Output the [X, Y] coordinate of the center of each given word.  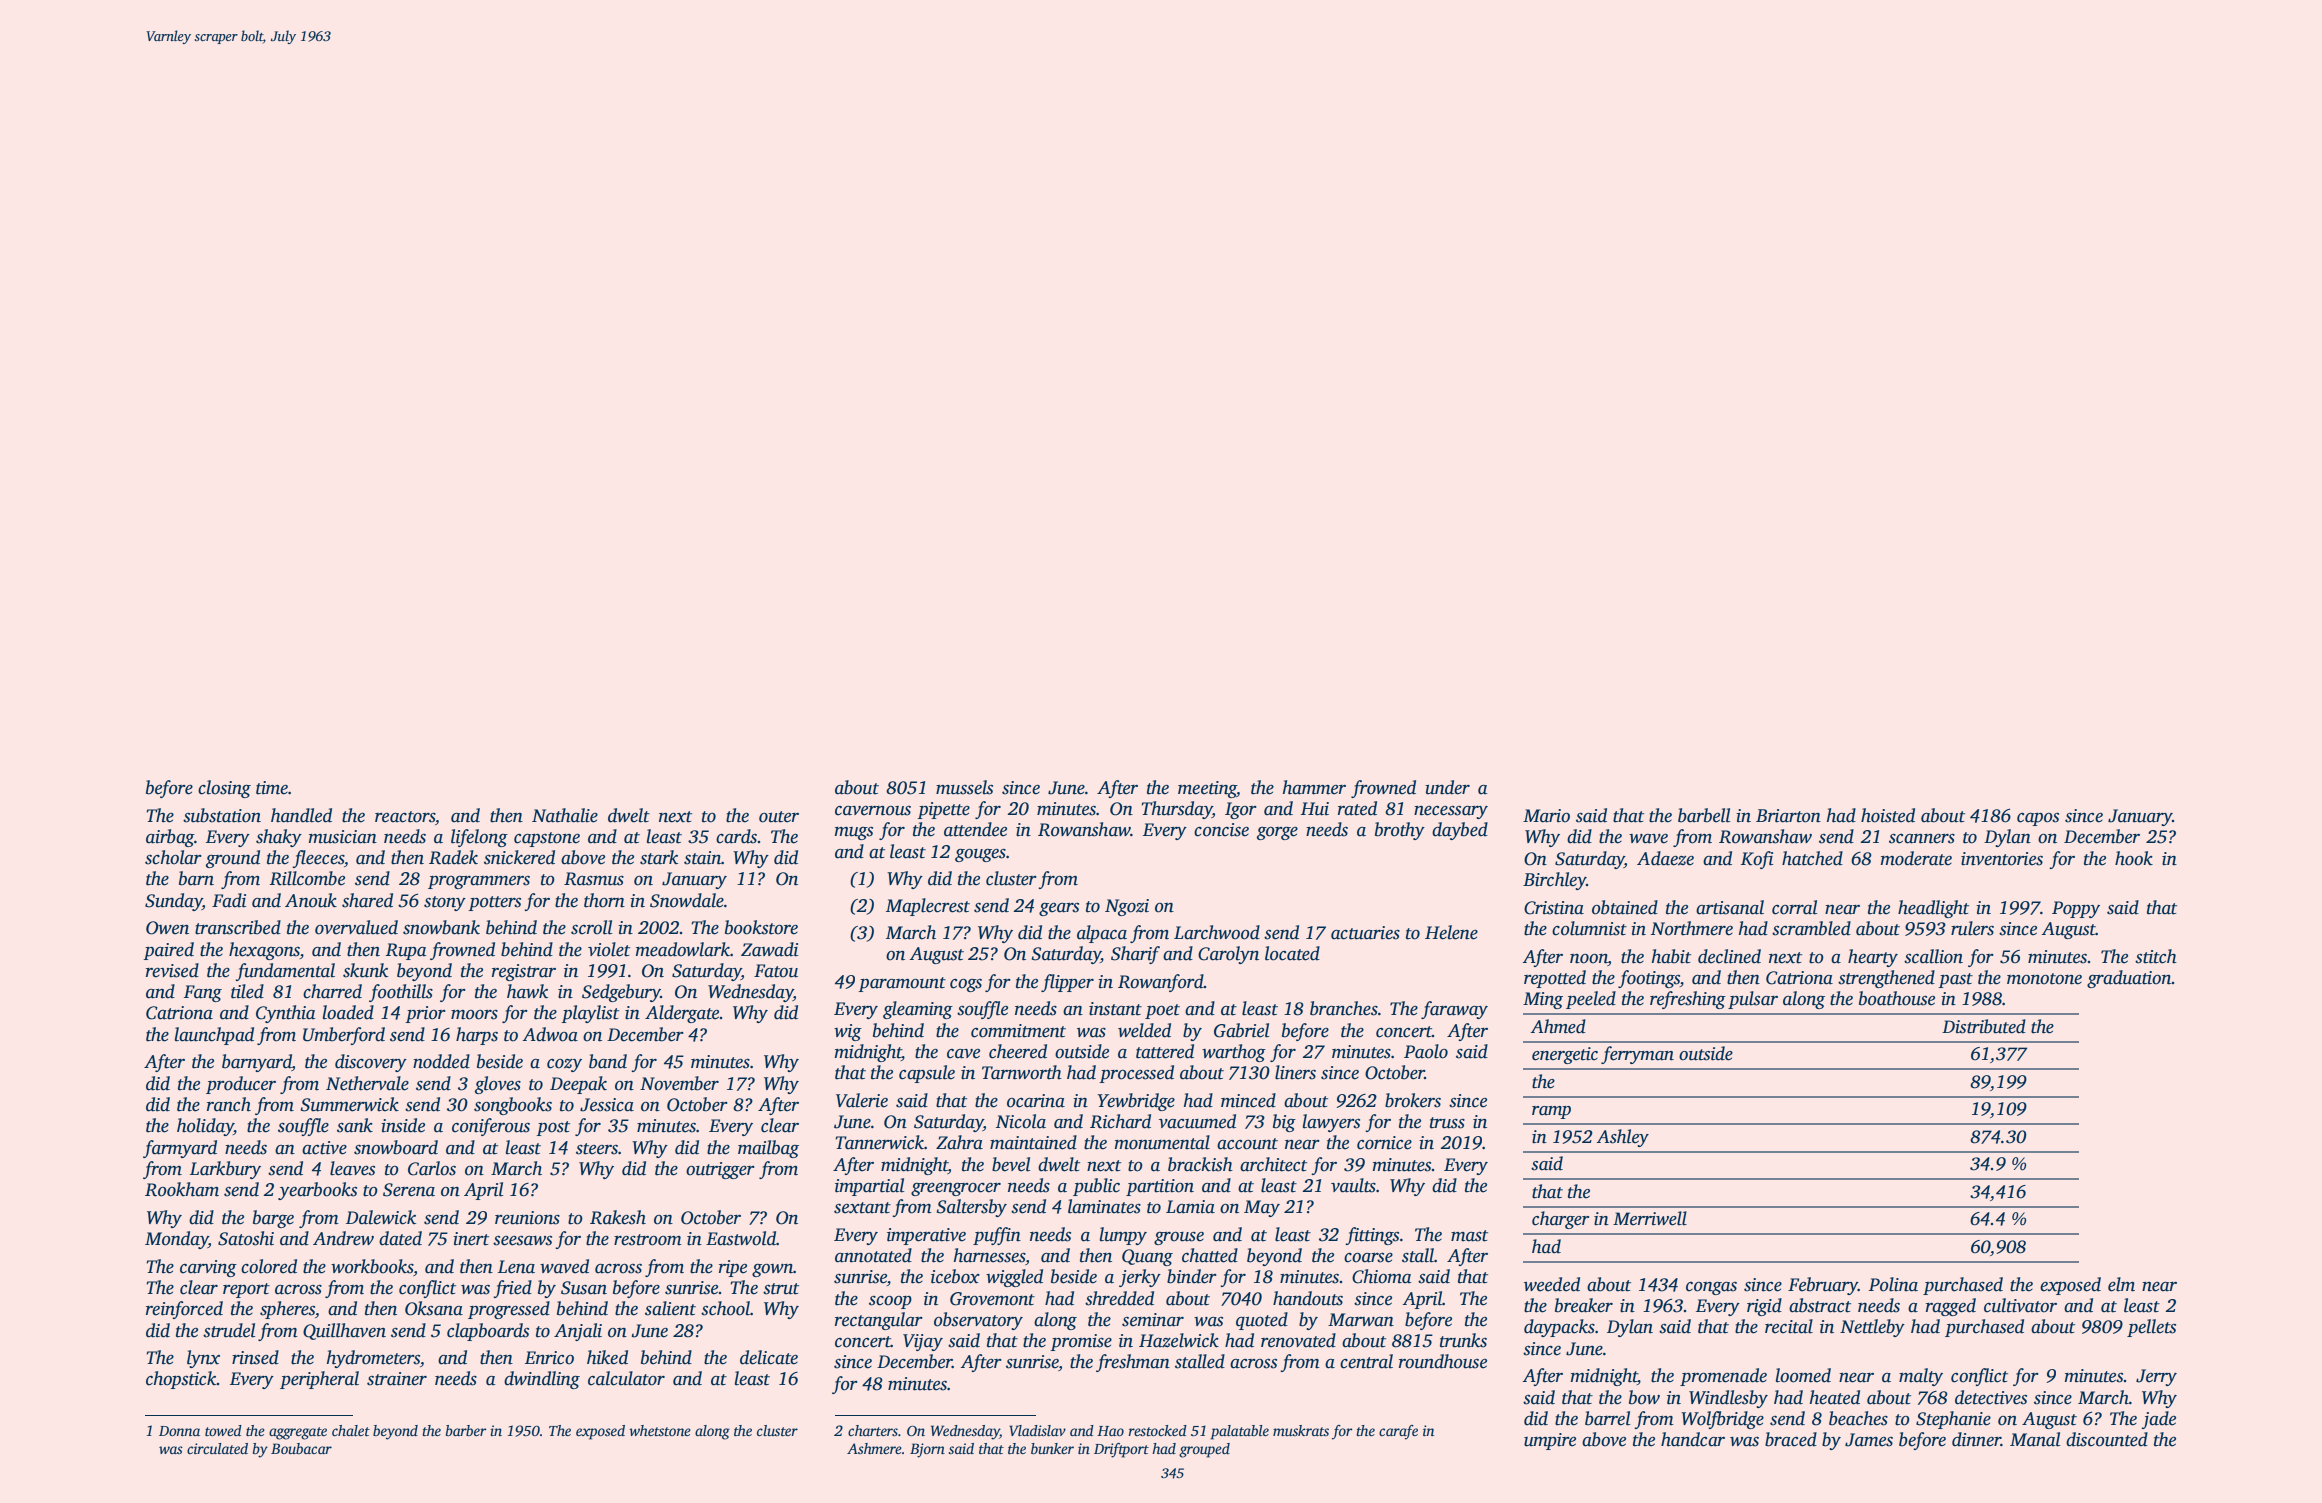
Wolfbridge [1722, 1420]
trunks [1463, 1340]
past [1955, 980]
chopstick [181, 1380]
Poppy [2076, 909]
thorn [604, 900]
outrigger [720, 1170]
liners [1295, 1072]
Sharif [1135, 955]
